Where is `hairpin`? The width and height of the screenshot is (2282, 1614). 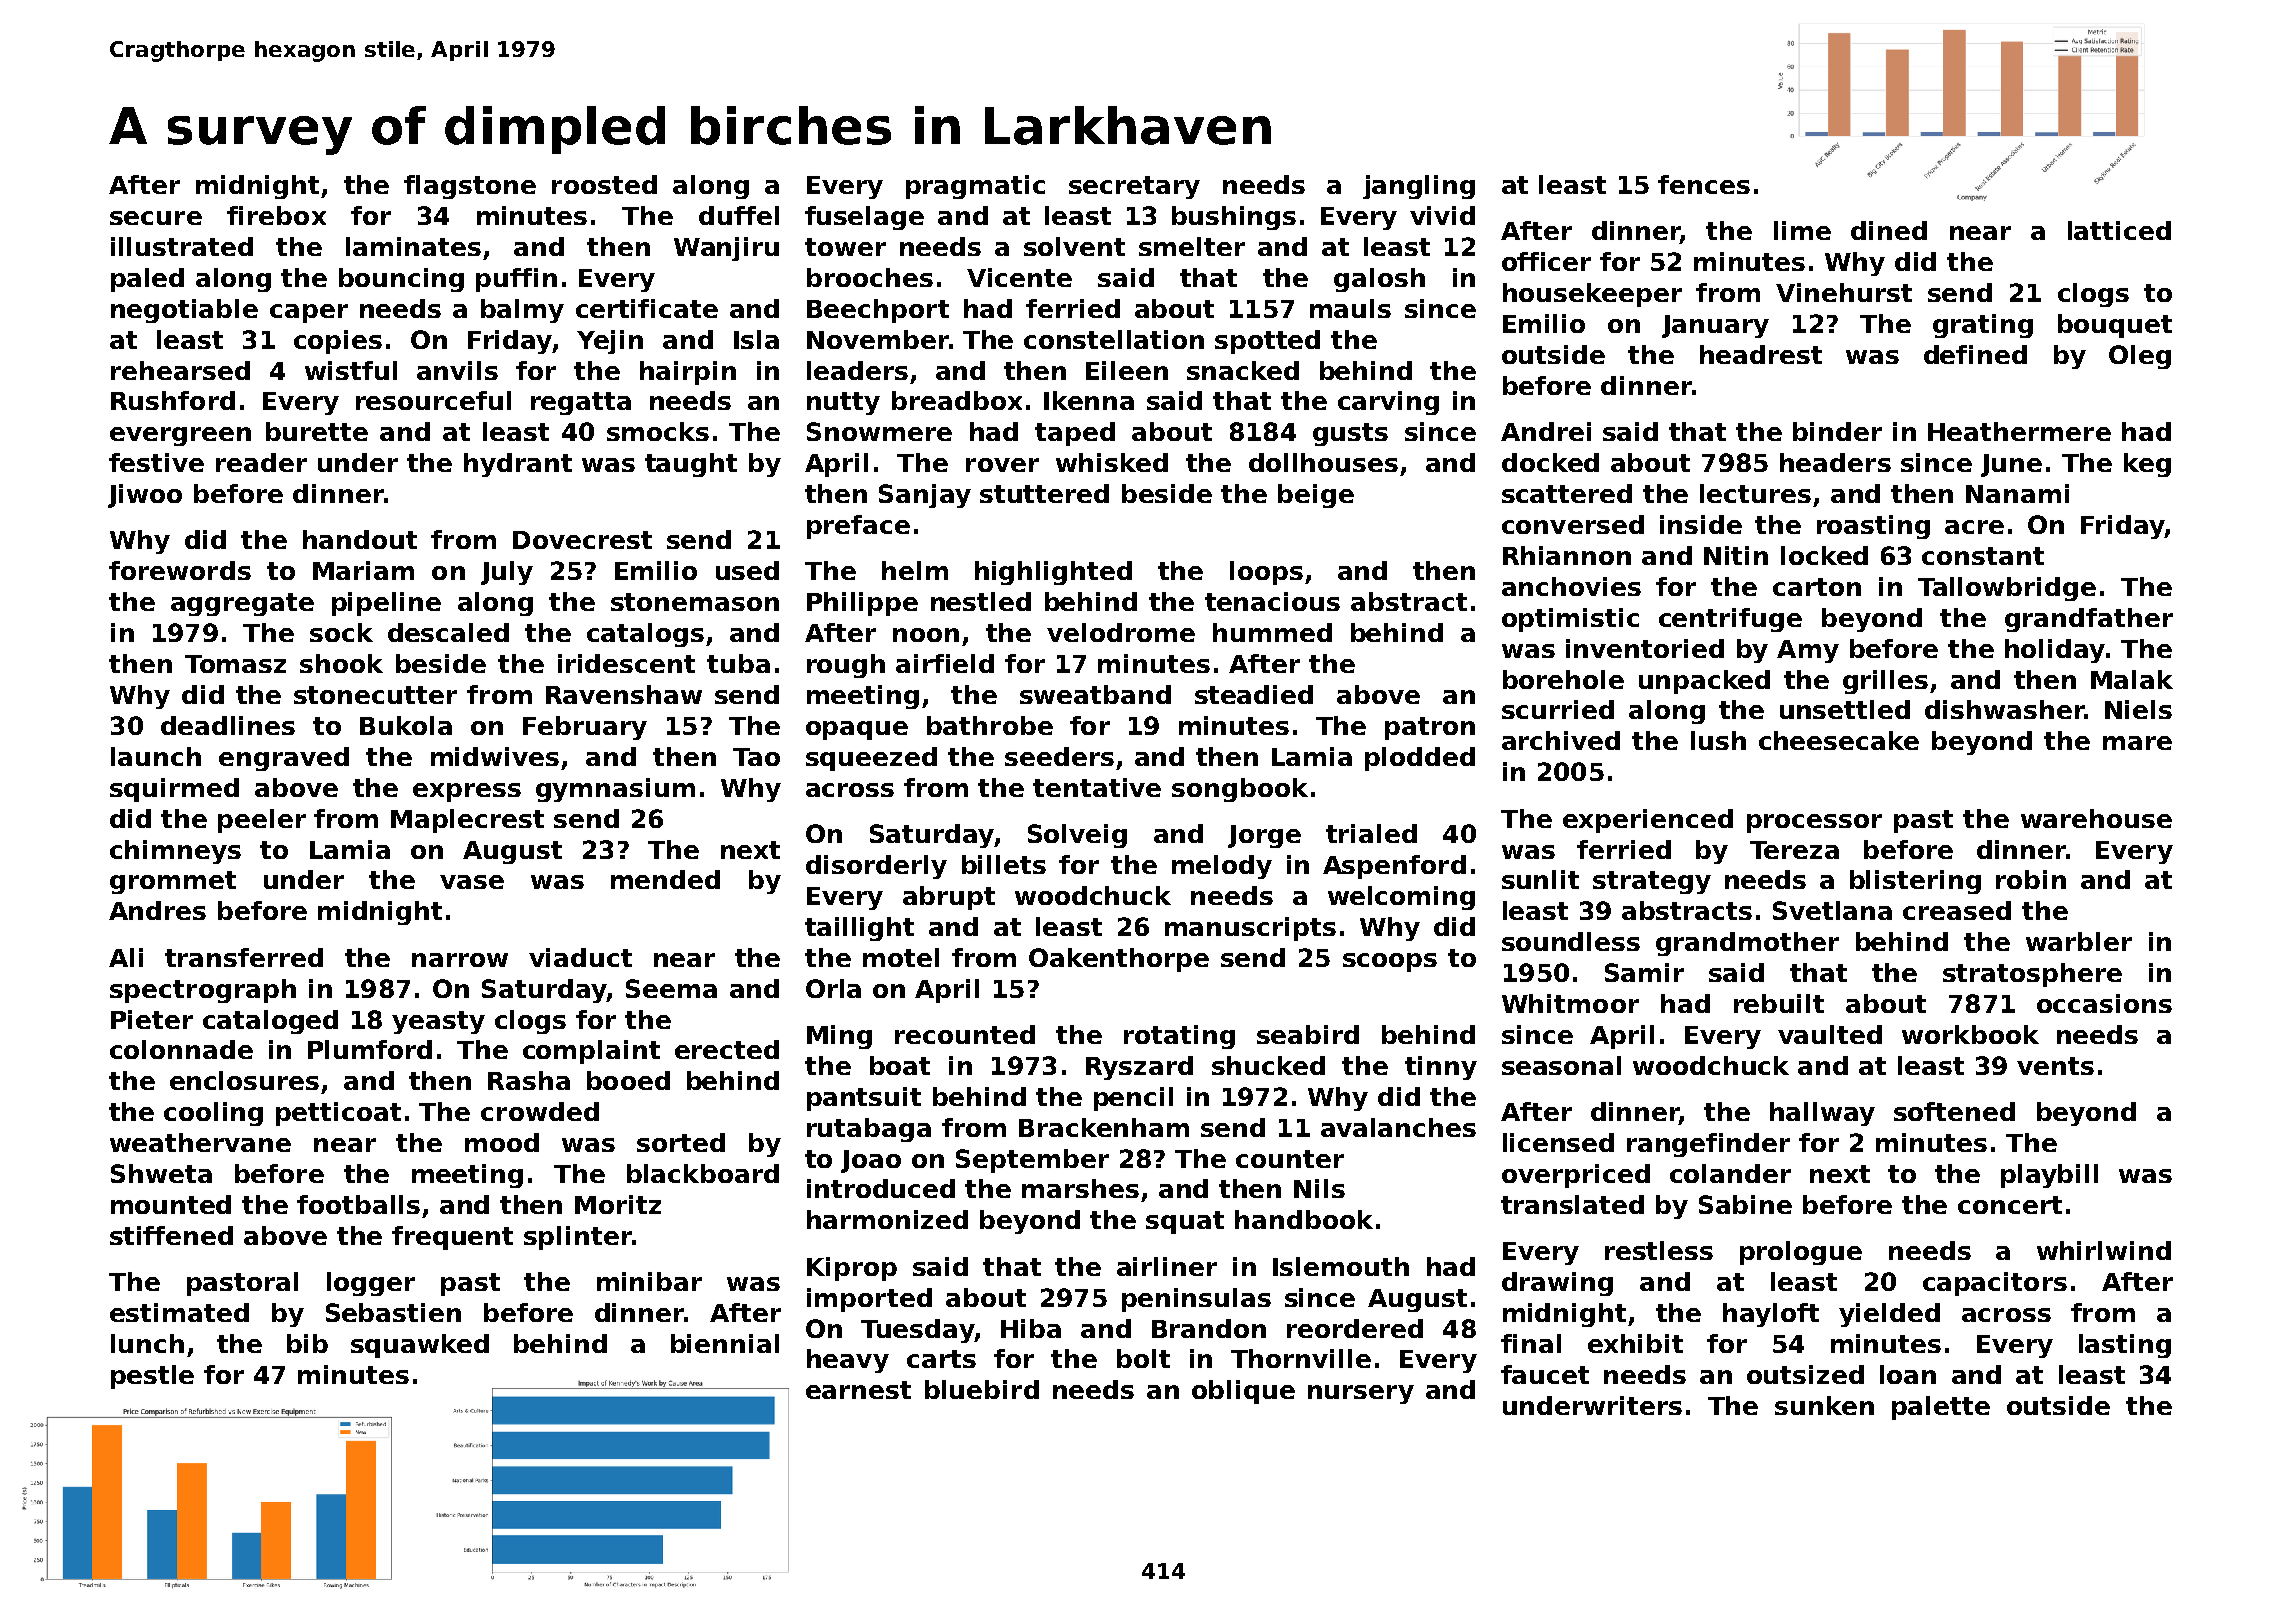 hairpin is located at coordinates (688, 373).
